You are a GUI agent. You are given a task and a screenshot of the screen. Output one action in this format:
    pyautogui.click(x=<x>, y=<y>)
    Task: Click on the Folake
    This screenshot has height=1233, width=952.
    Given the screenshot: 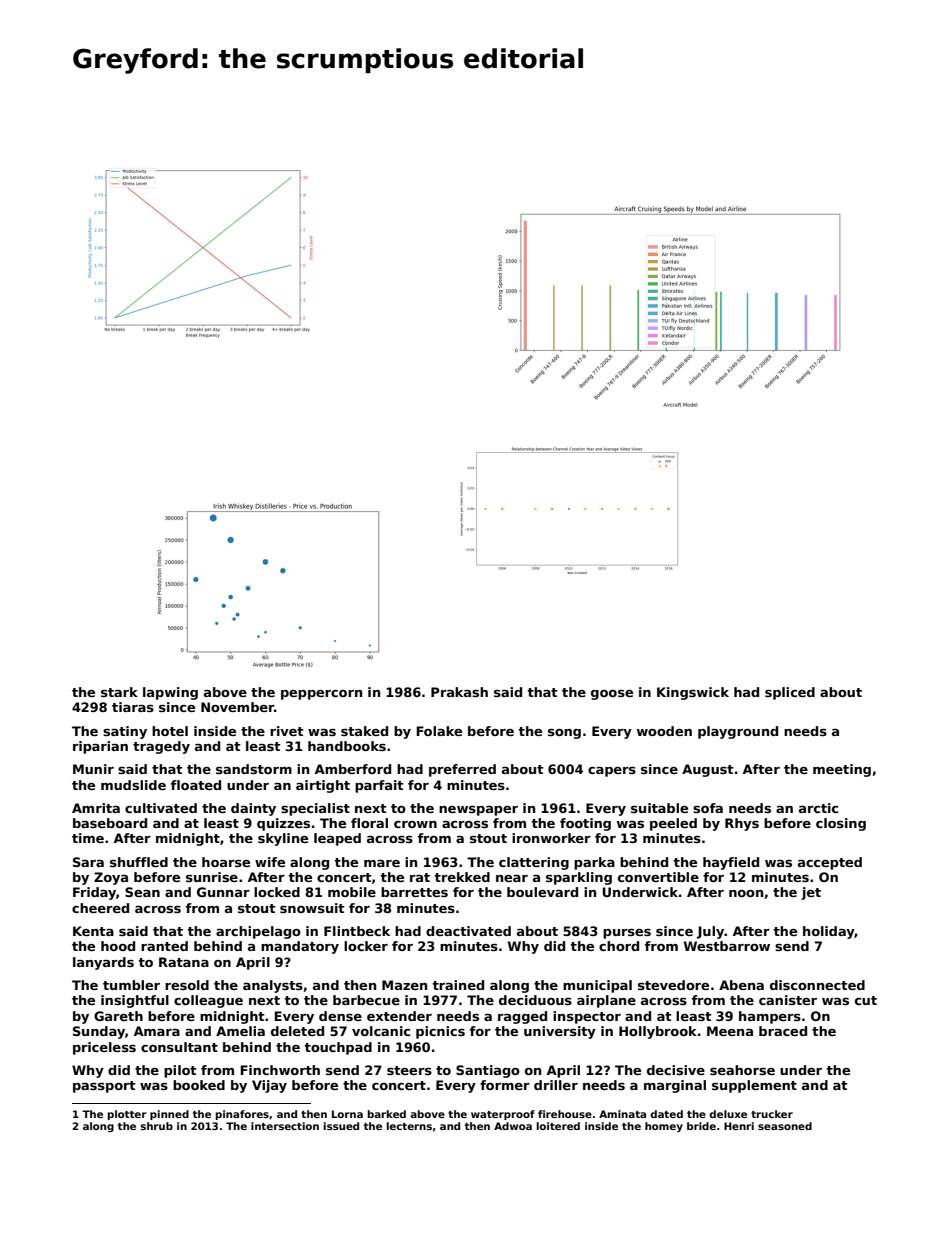 What is the action you would take?
    pyautogui.click(x=439, y=731)
